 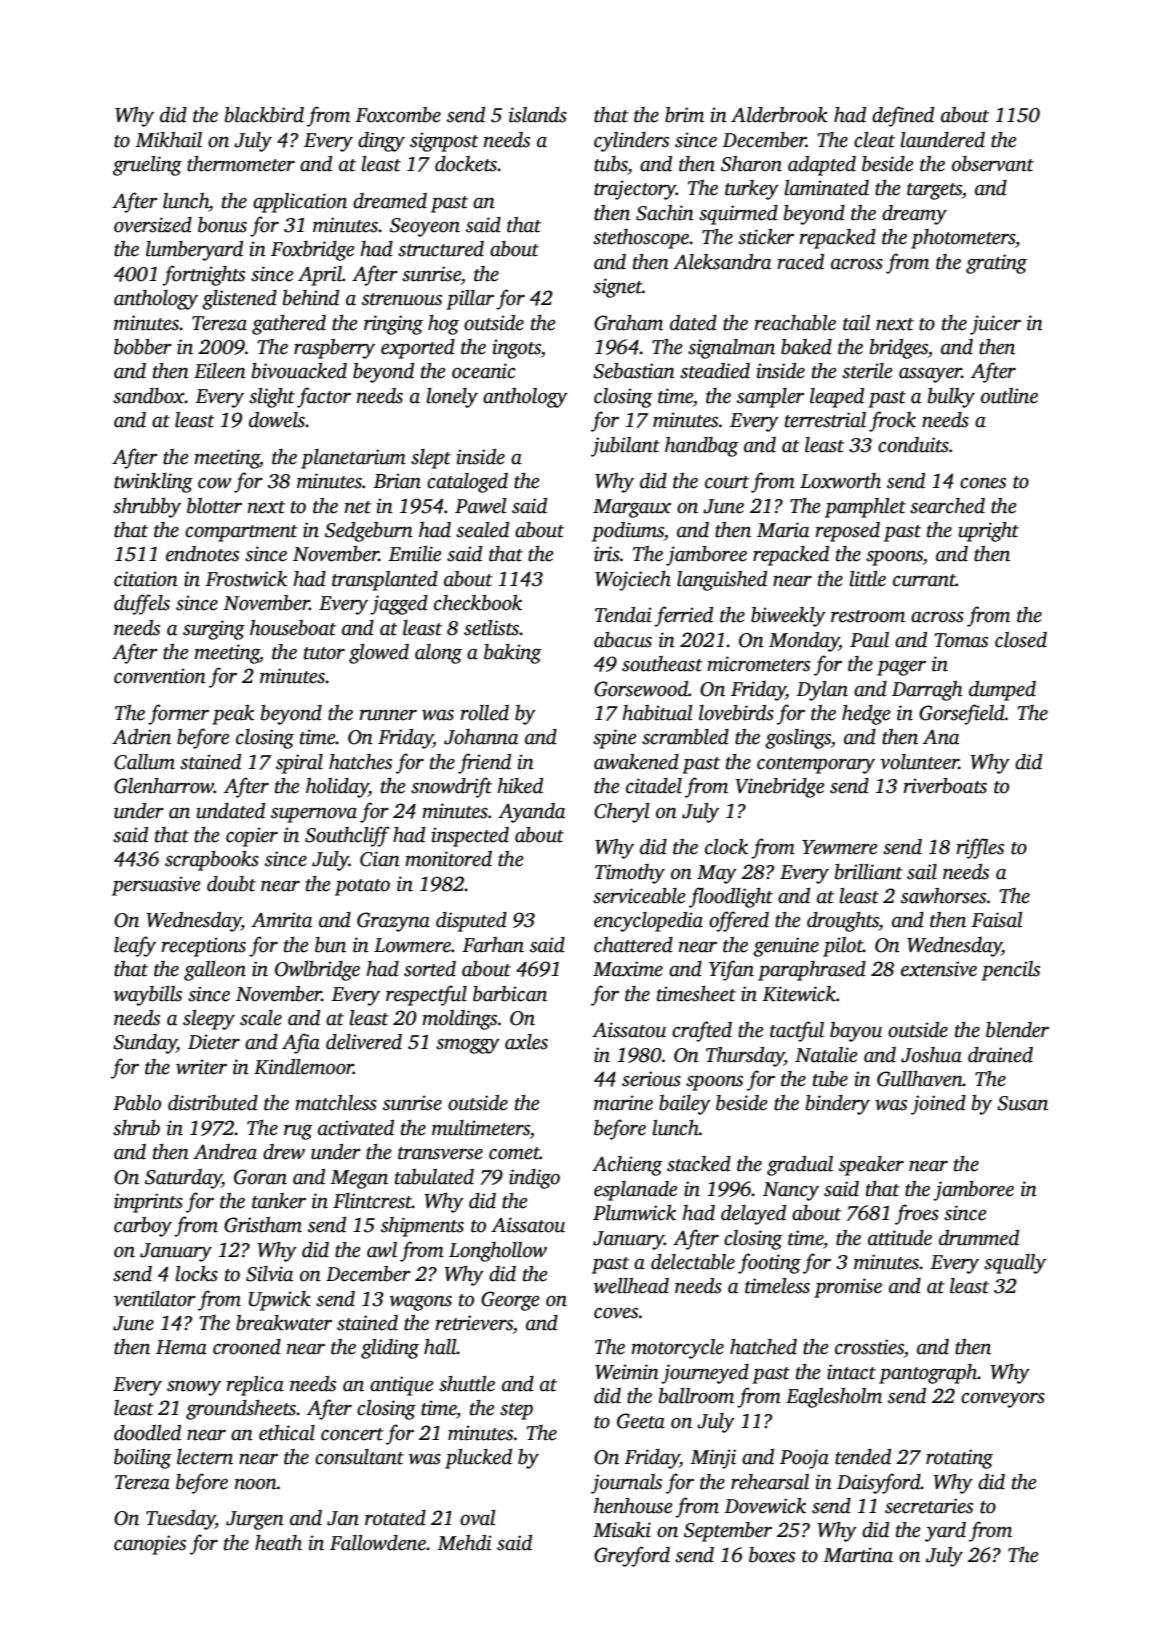 What do you see at coordinates (180, 1520) in the screenshot?
I see `Tuesday` at bounding box center [180, 1520].
